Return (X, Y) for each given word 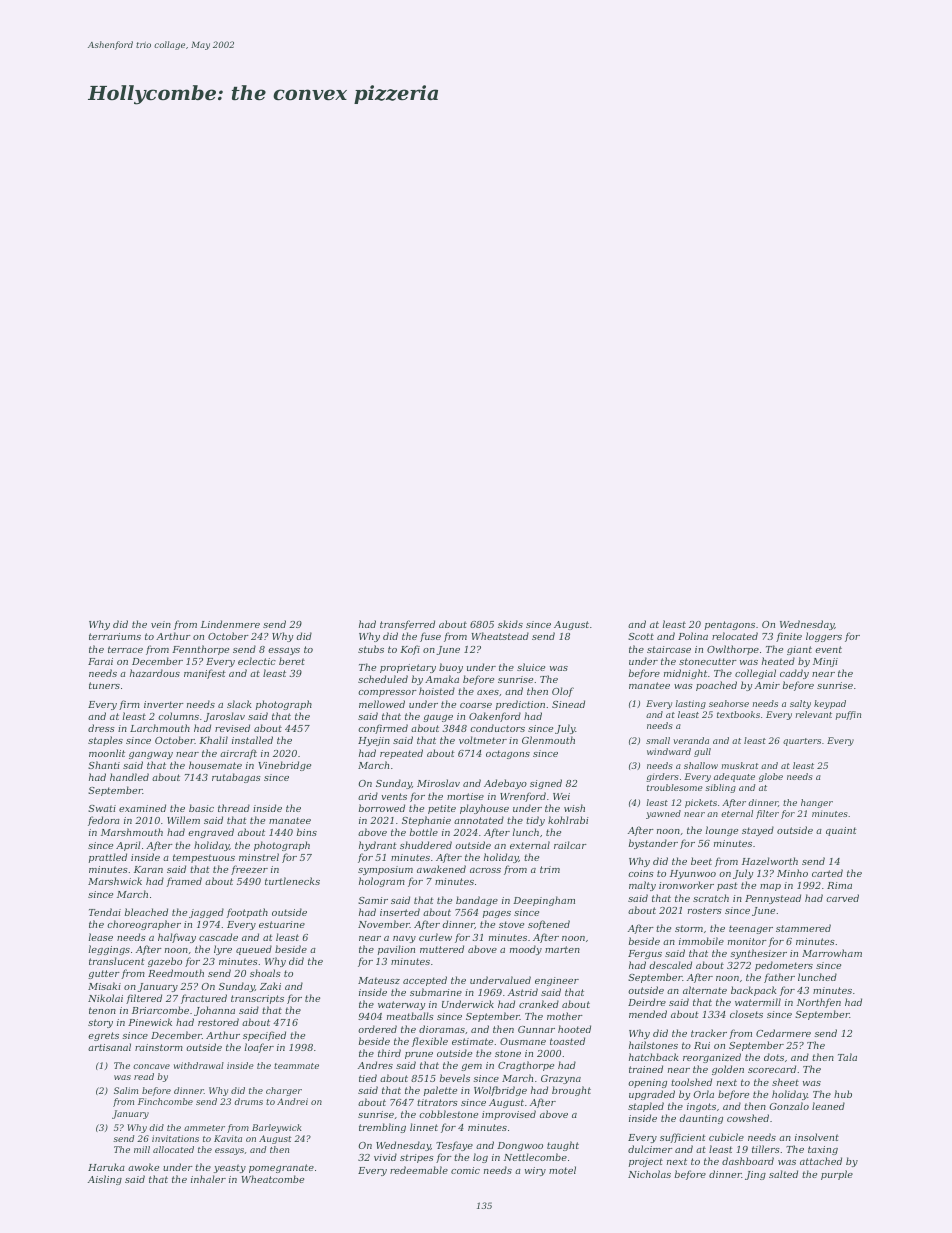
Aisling (105, 1180)
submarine (436, 992)
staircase (669, 649)
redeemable (419, 1170)
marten (562, 949)
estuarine (282, 924)
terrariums (115, 636)
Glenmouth (548, 740)
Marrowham (832, 953)
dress (101, 728)
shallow (701, 765)
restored (218, 1022)
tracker (709, 1033)
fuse (430, 637)
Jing (755, 1175)
